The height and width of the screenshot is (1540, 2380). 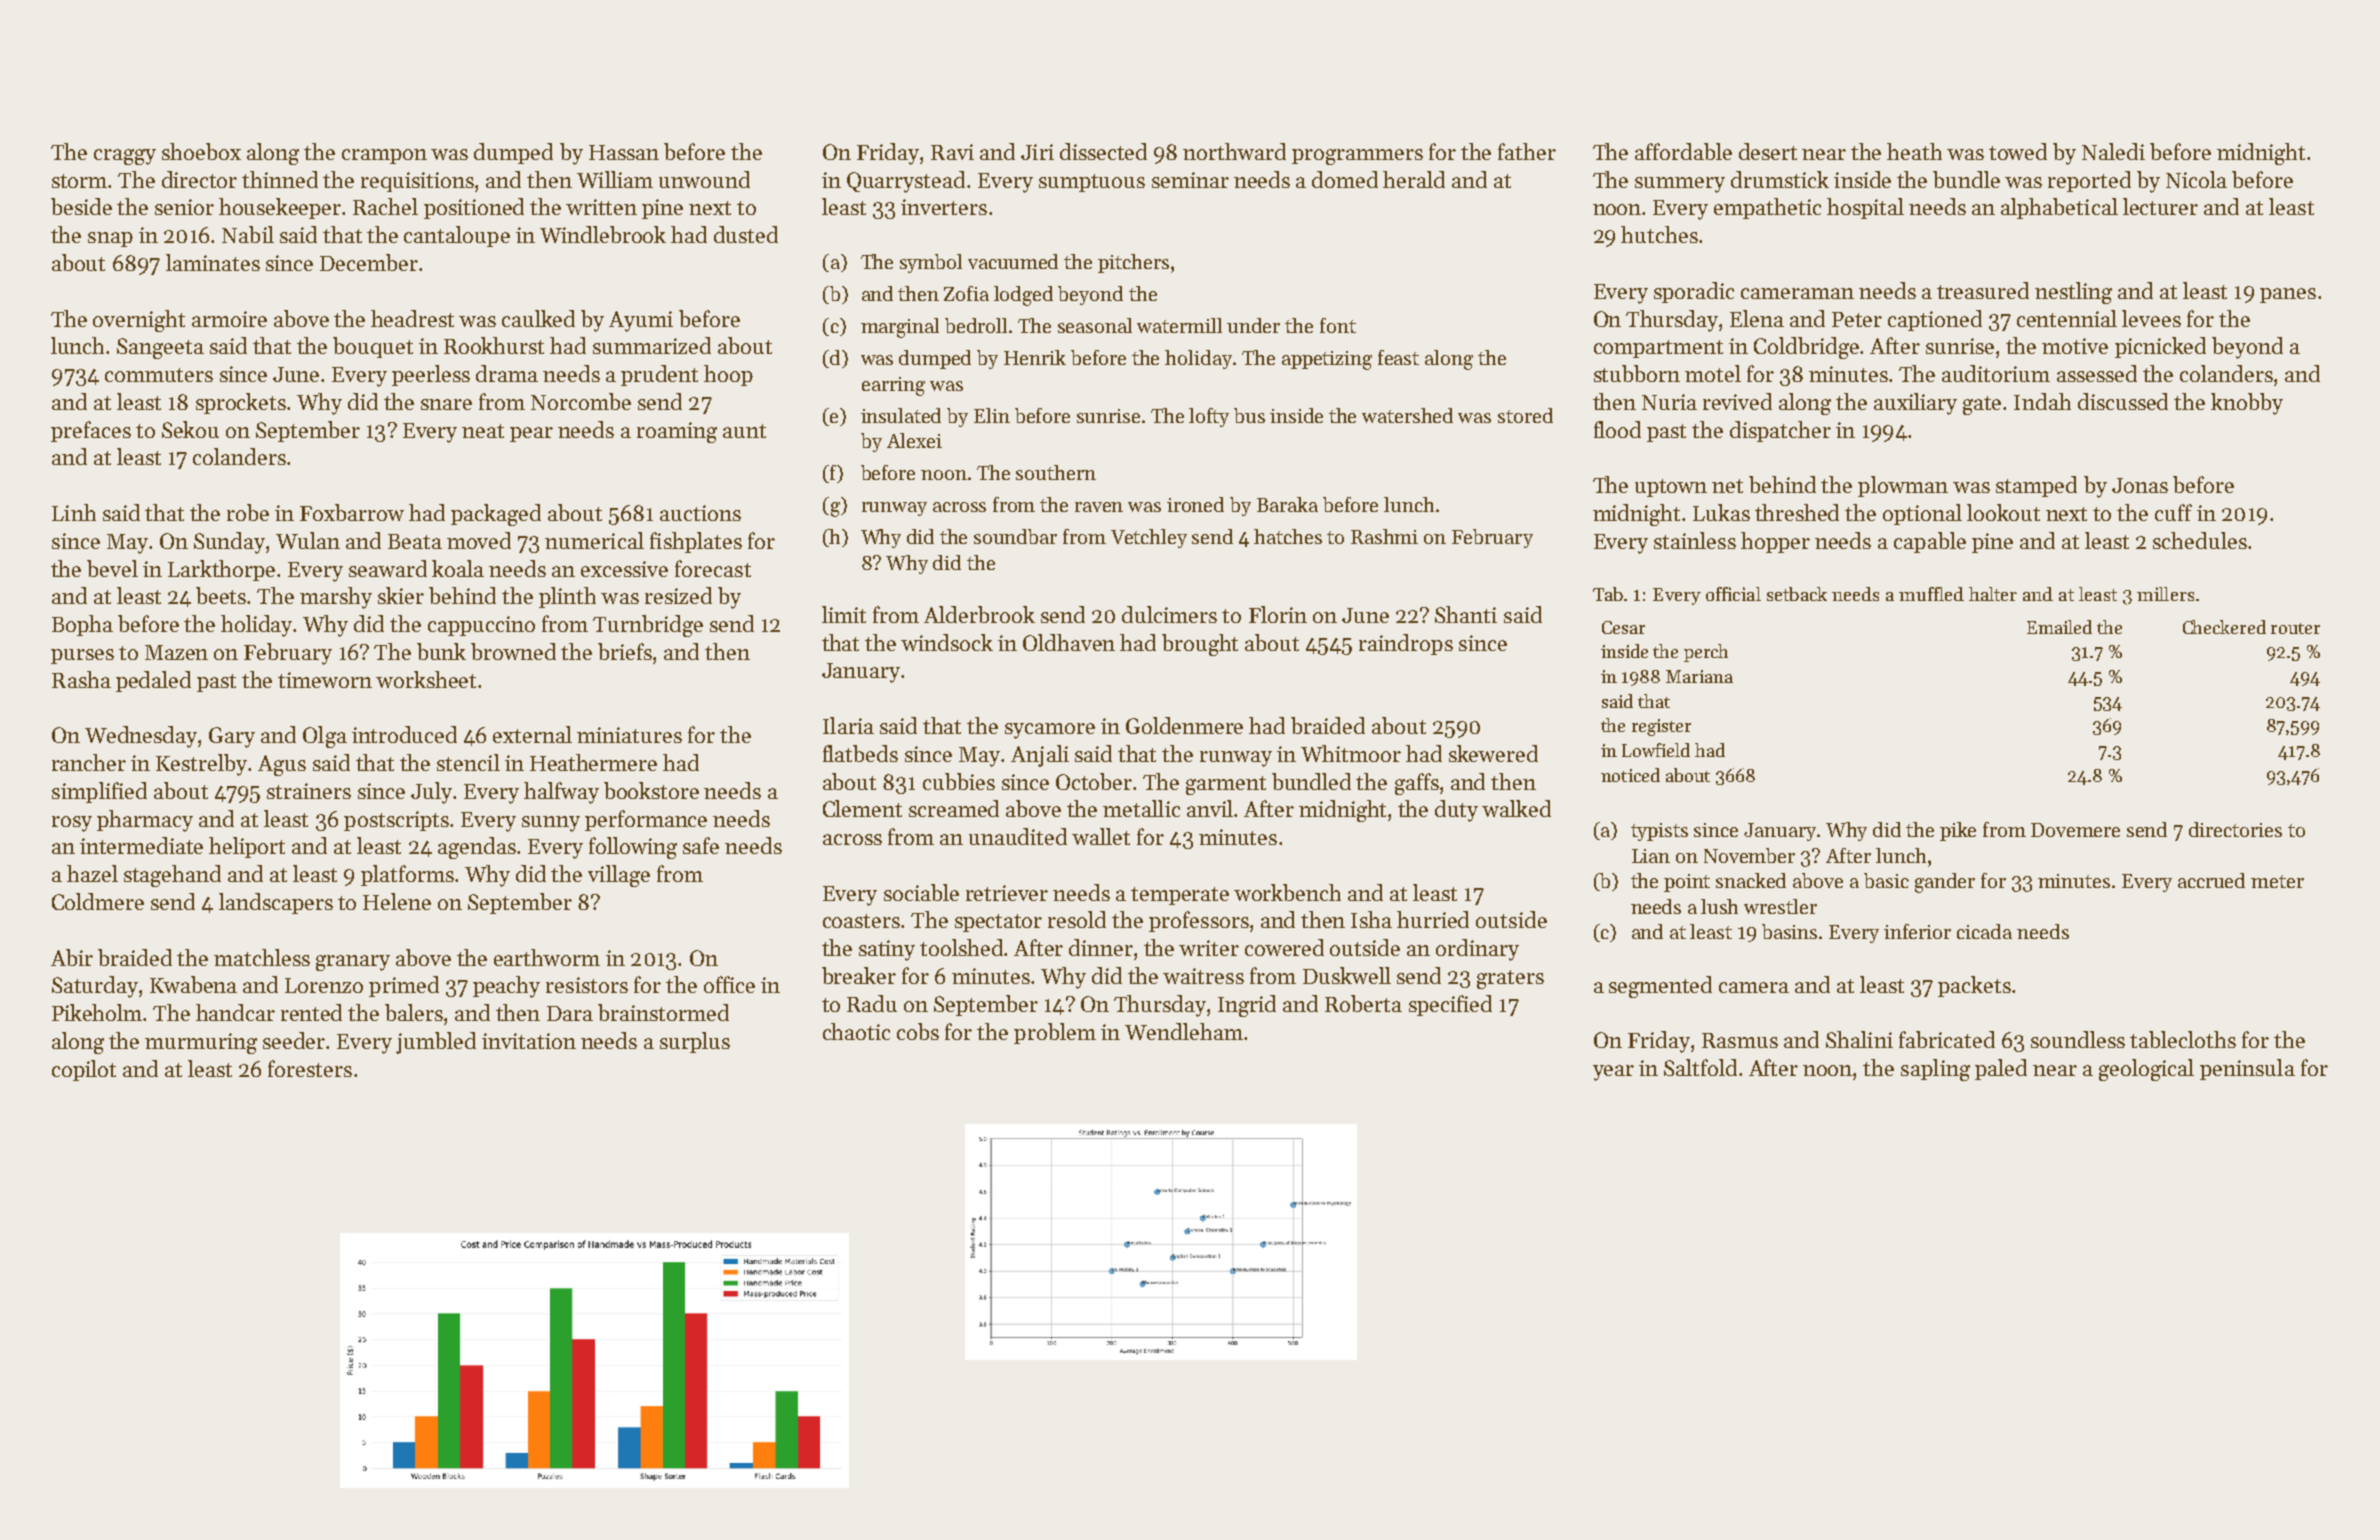 What do you see at coordinates (262, 957) in the screenshot?
I see `matchless` at bounding box center [262, 957].
